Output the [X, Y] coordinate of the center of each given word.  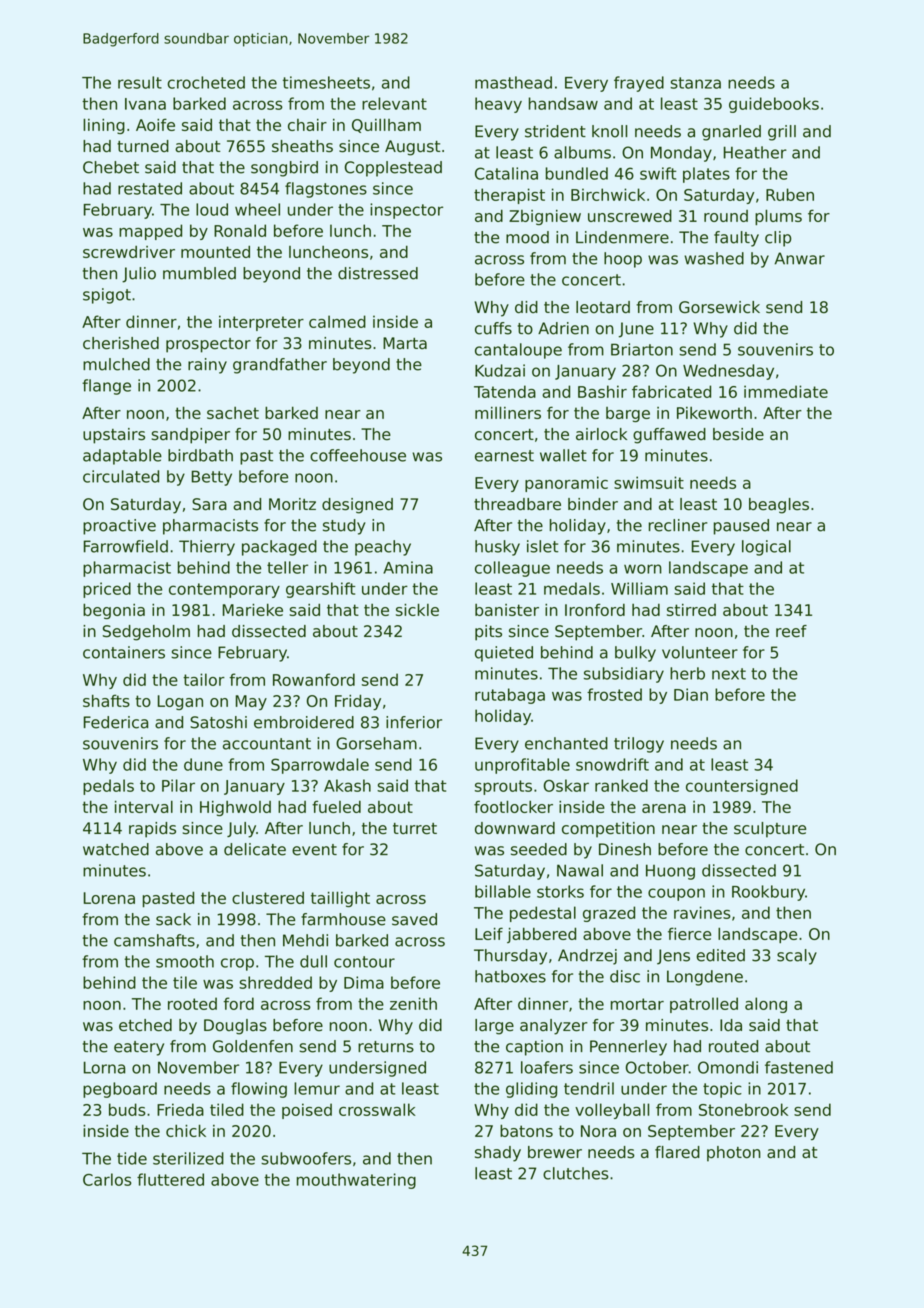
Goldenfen [253, 1046]
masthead [513, 82]
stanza [695, 83]
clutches [576, 1173]
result [140, 82]
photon [734, 1154]
